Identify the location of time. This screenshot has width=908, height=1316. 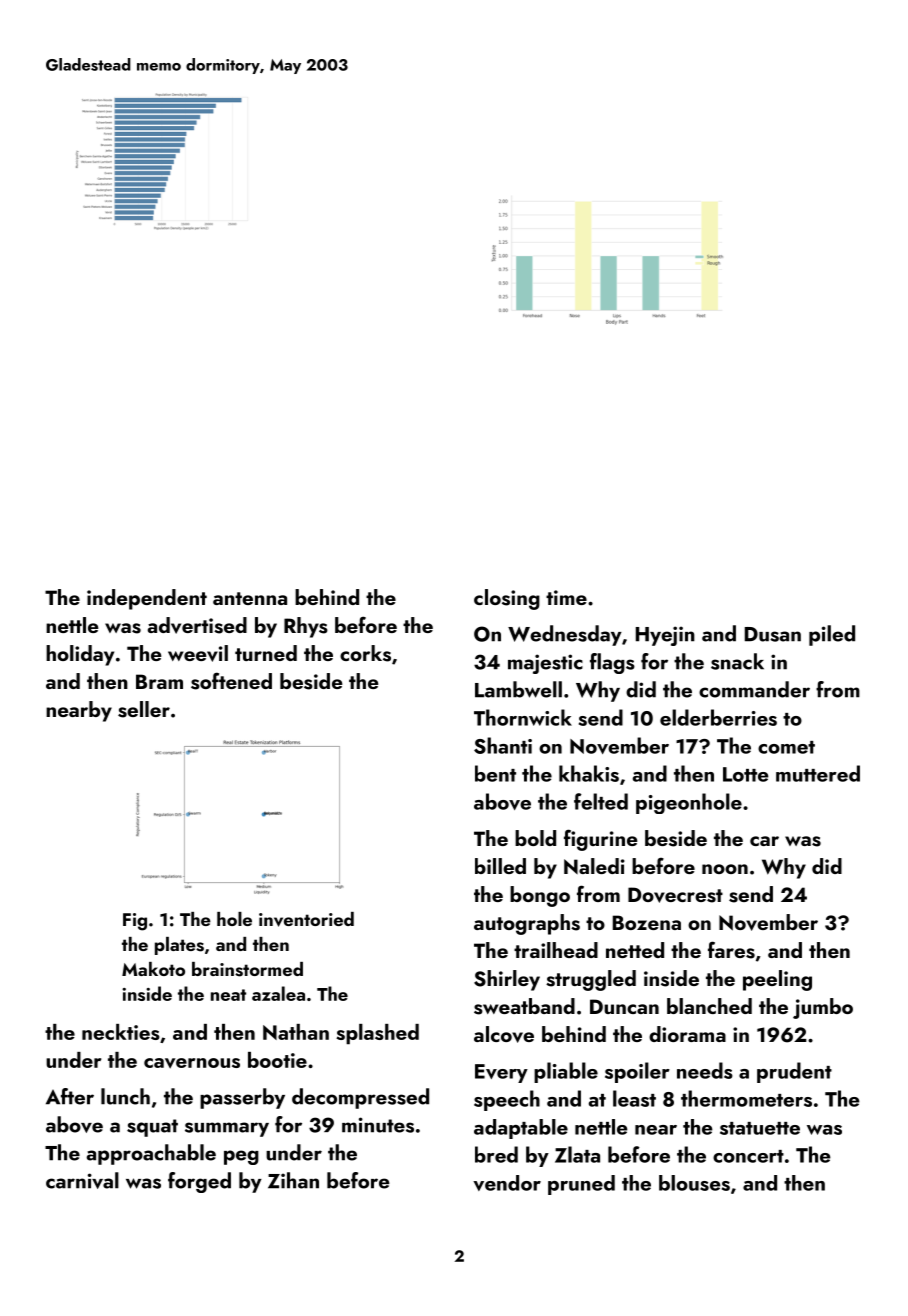
(566, 597).
